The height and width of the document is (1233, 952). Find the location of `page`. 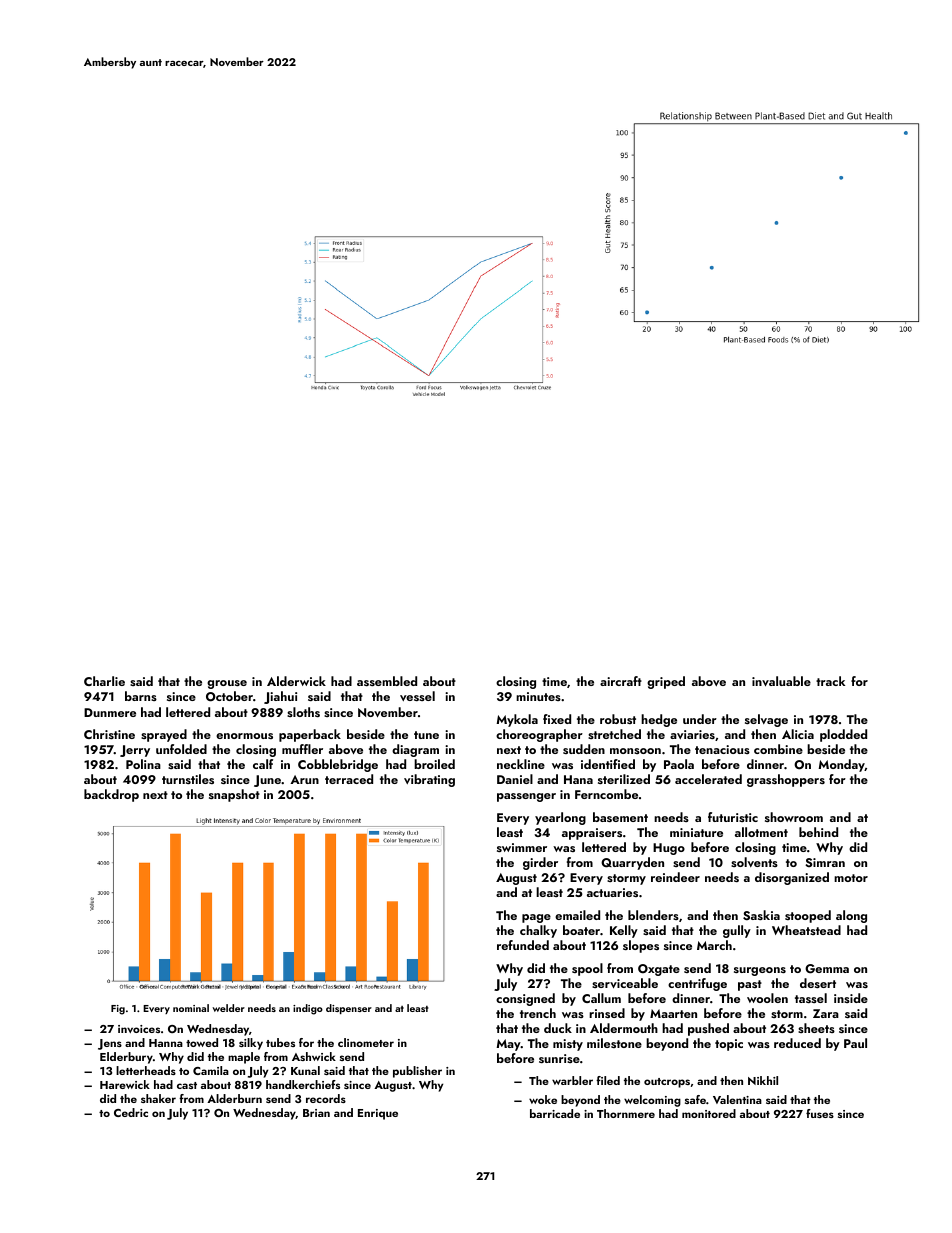

page is located at coordinates (536, 918).
